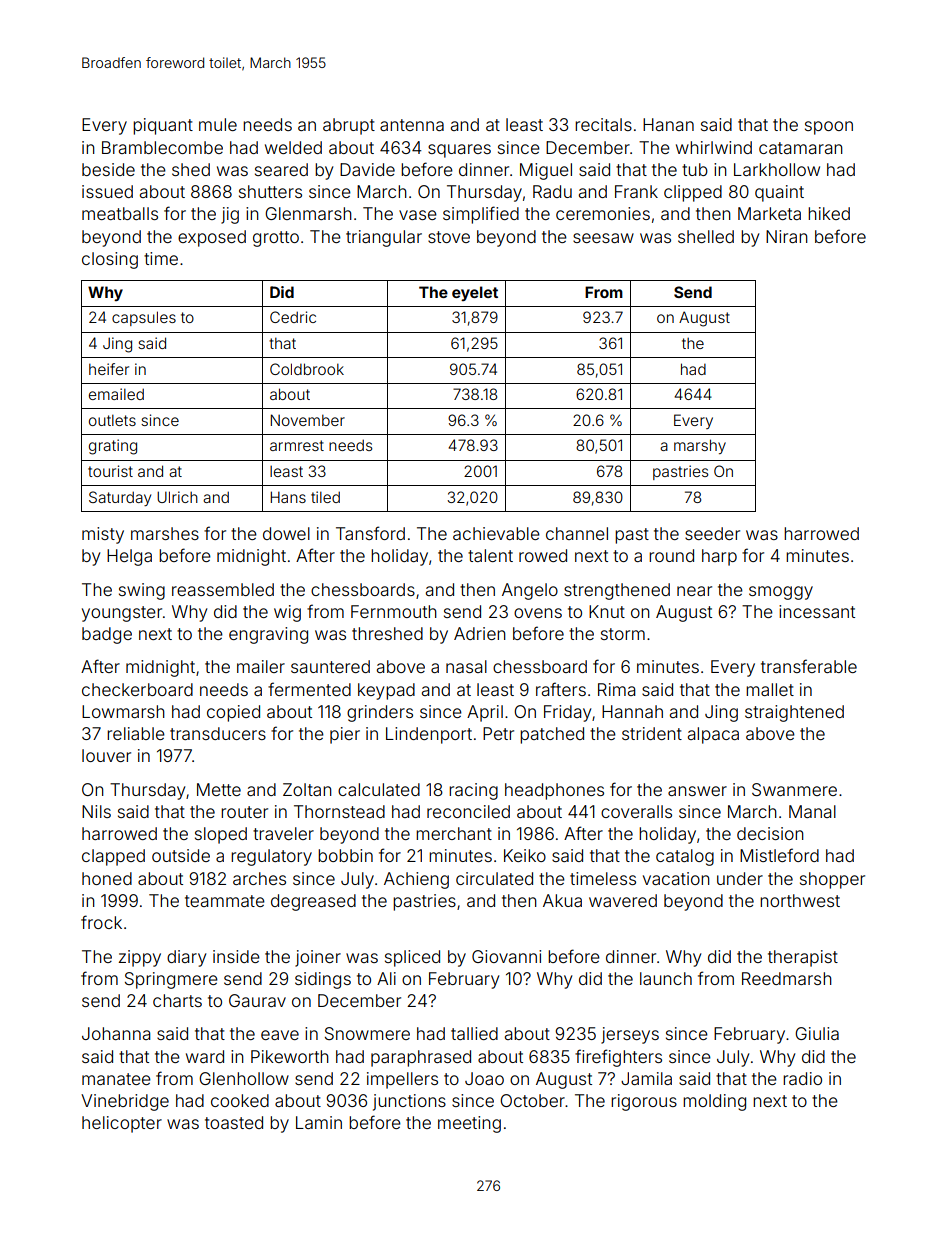 The image size is (952, 1233). Describe the element at coordinates (787, 236) in the screenshot. I see `Niran` at that location.
